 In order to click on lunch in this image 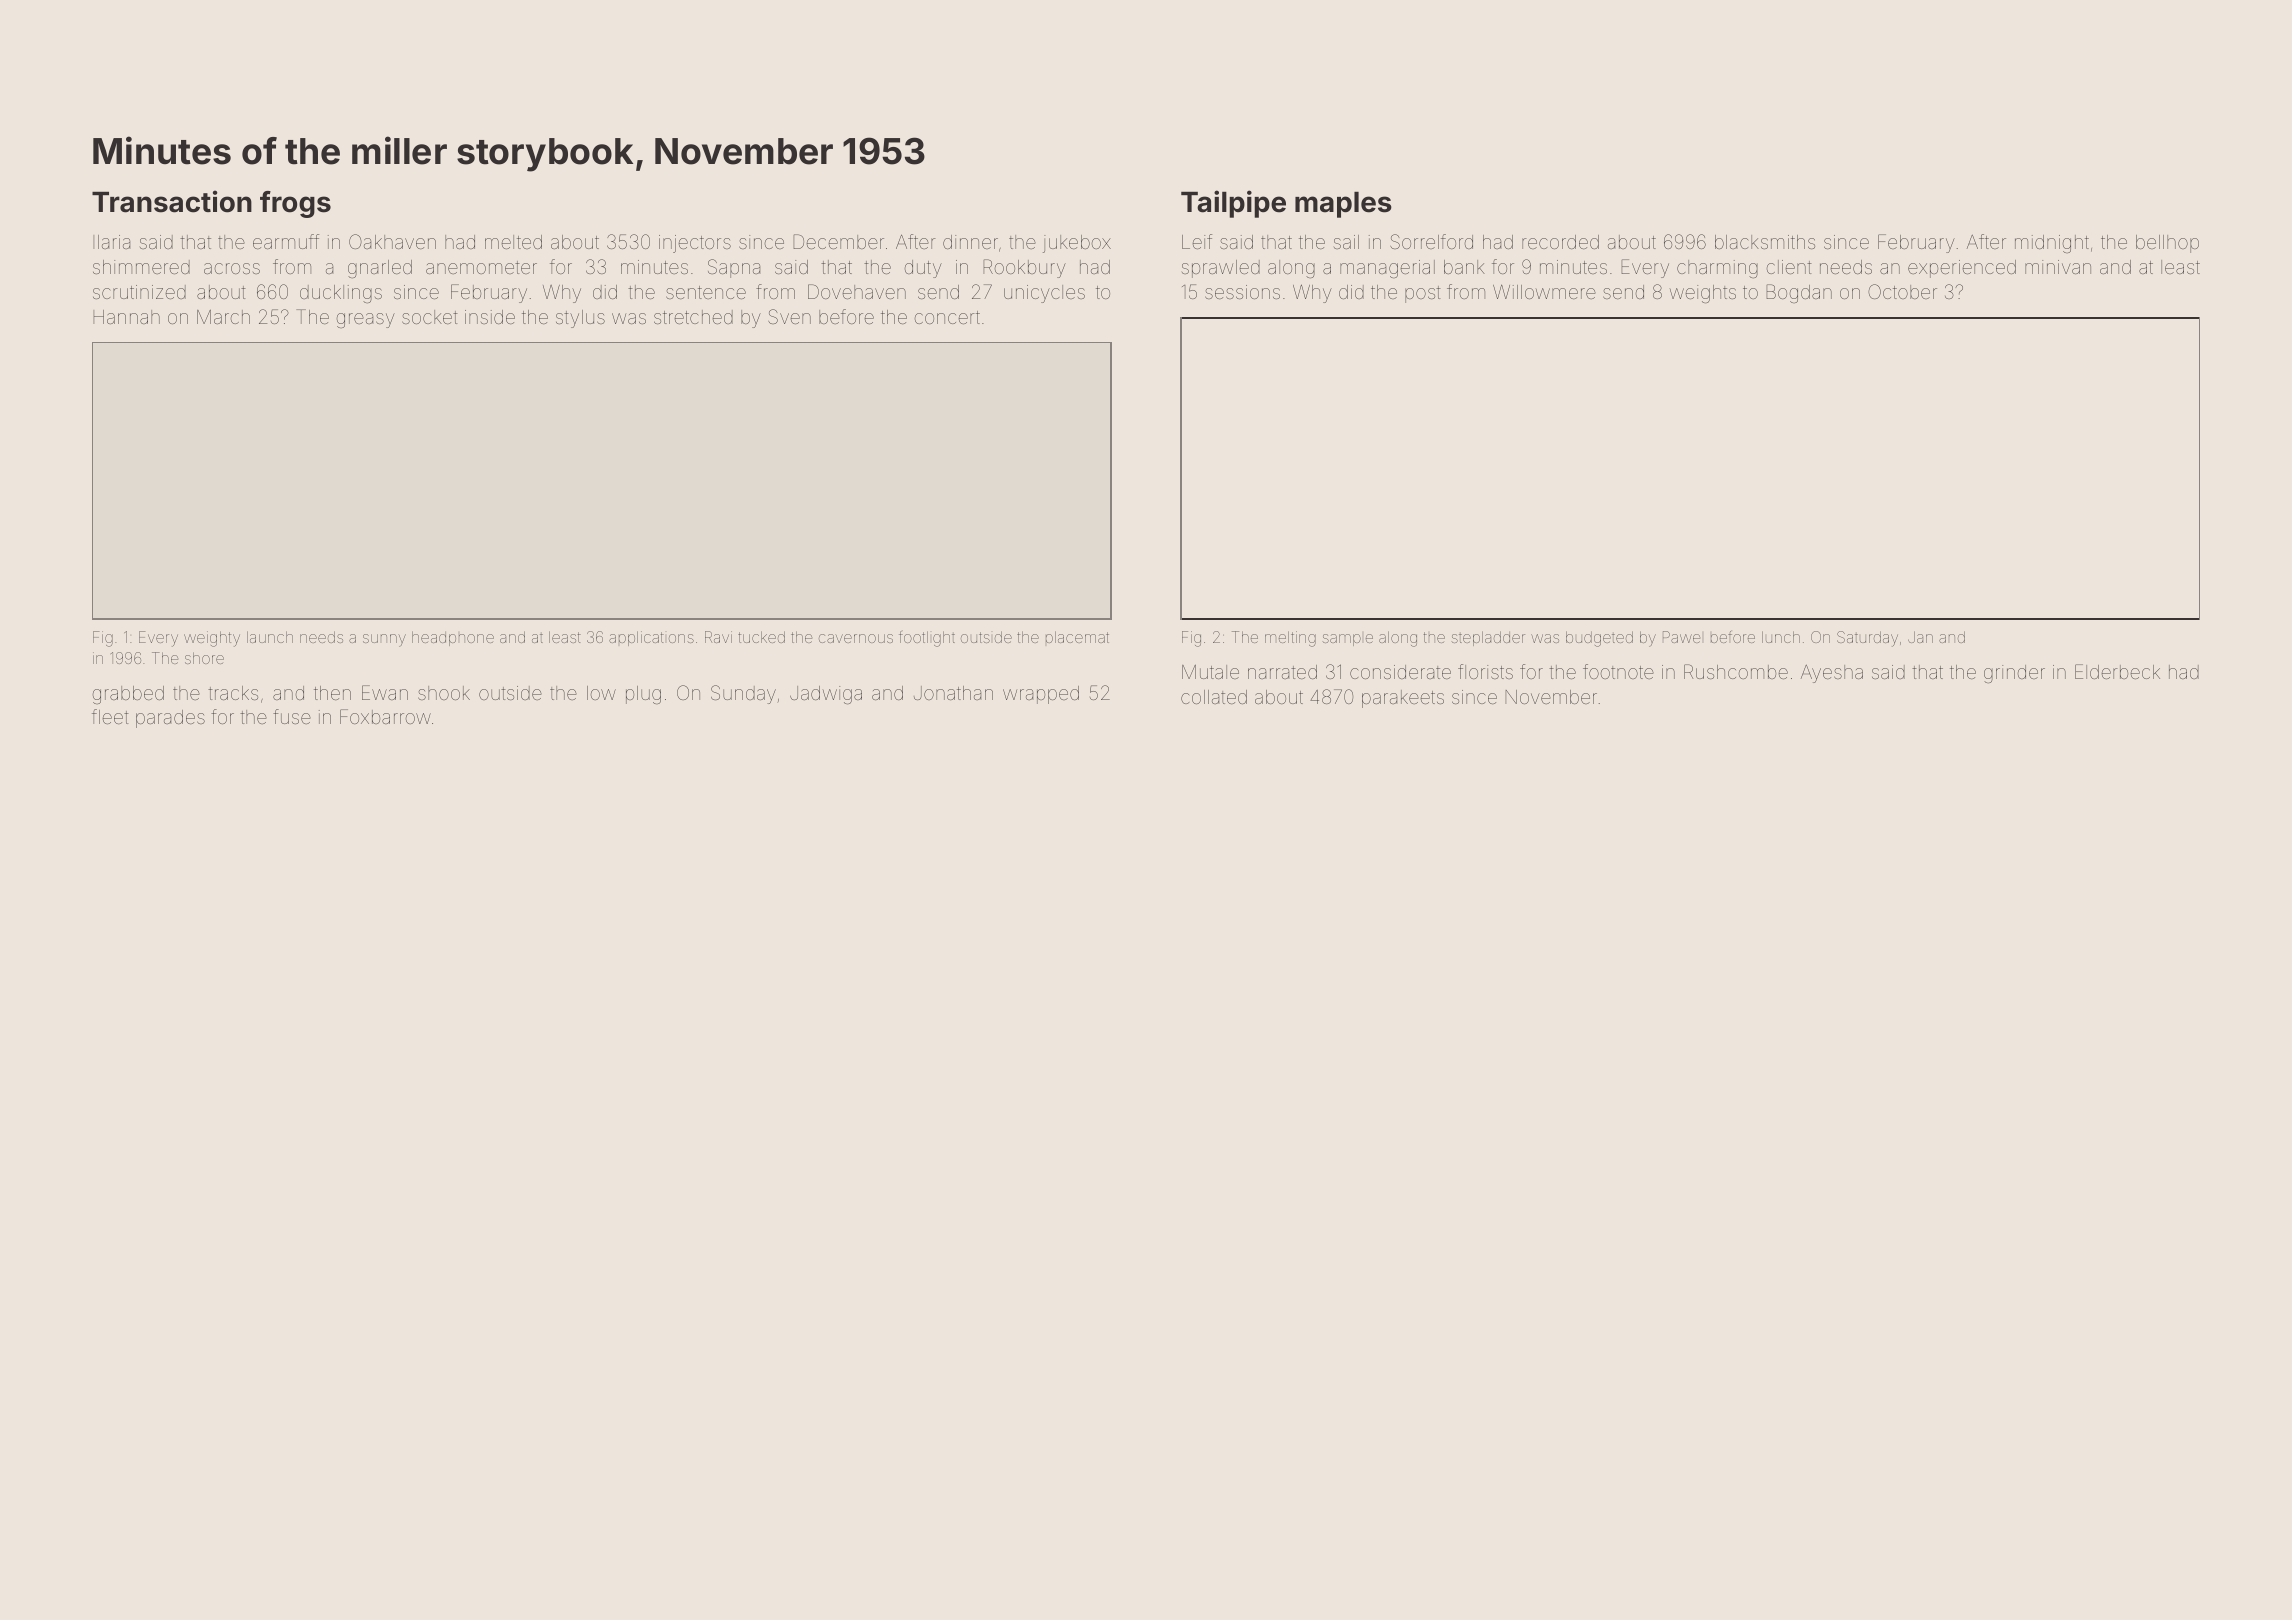, I will do `click(1781, 637)`.
